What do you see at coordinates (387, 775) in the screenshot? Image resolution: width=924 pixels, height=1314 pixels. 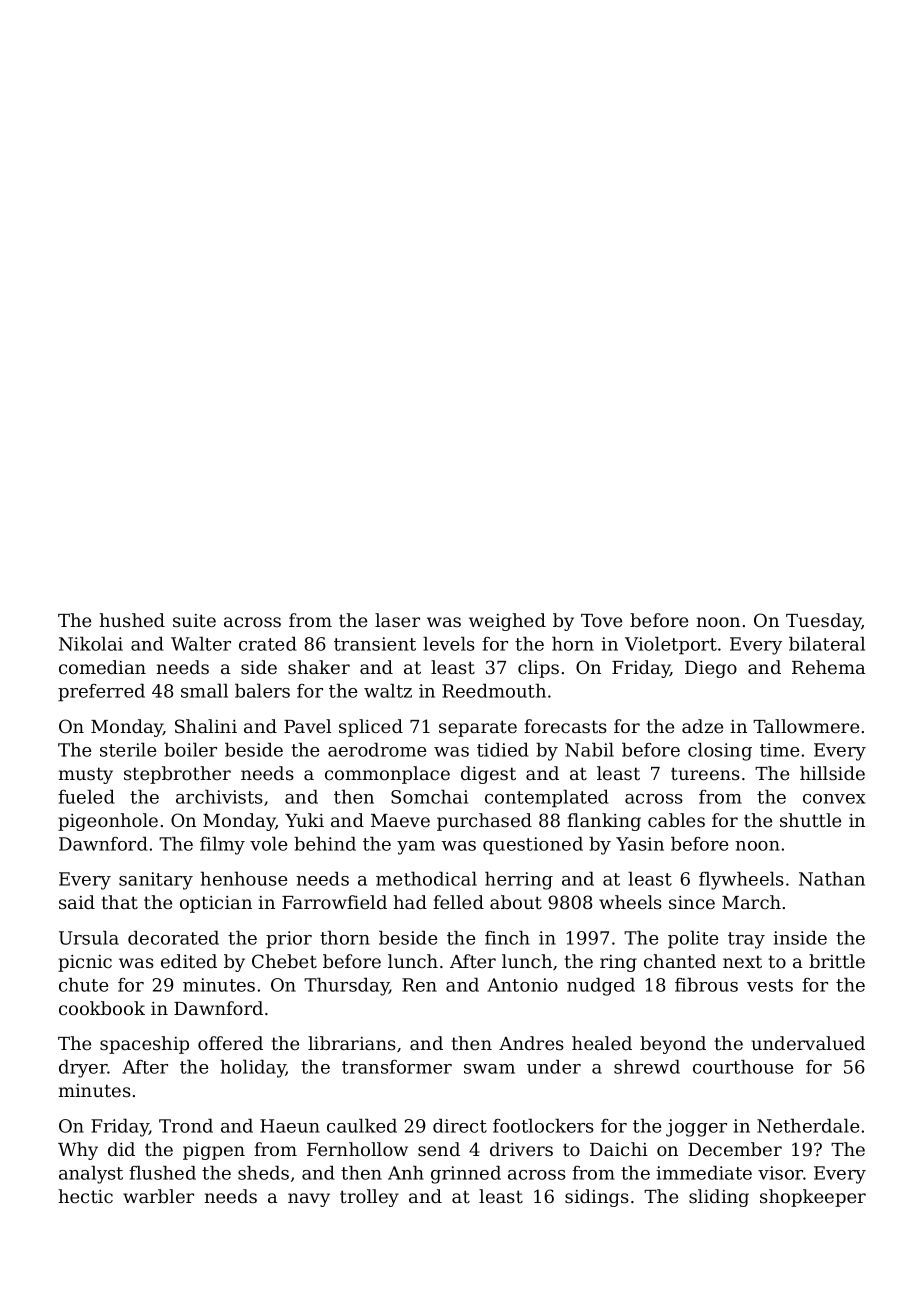 I see `commonplace` at bounding box center [387, 775].
